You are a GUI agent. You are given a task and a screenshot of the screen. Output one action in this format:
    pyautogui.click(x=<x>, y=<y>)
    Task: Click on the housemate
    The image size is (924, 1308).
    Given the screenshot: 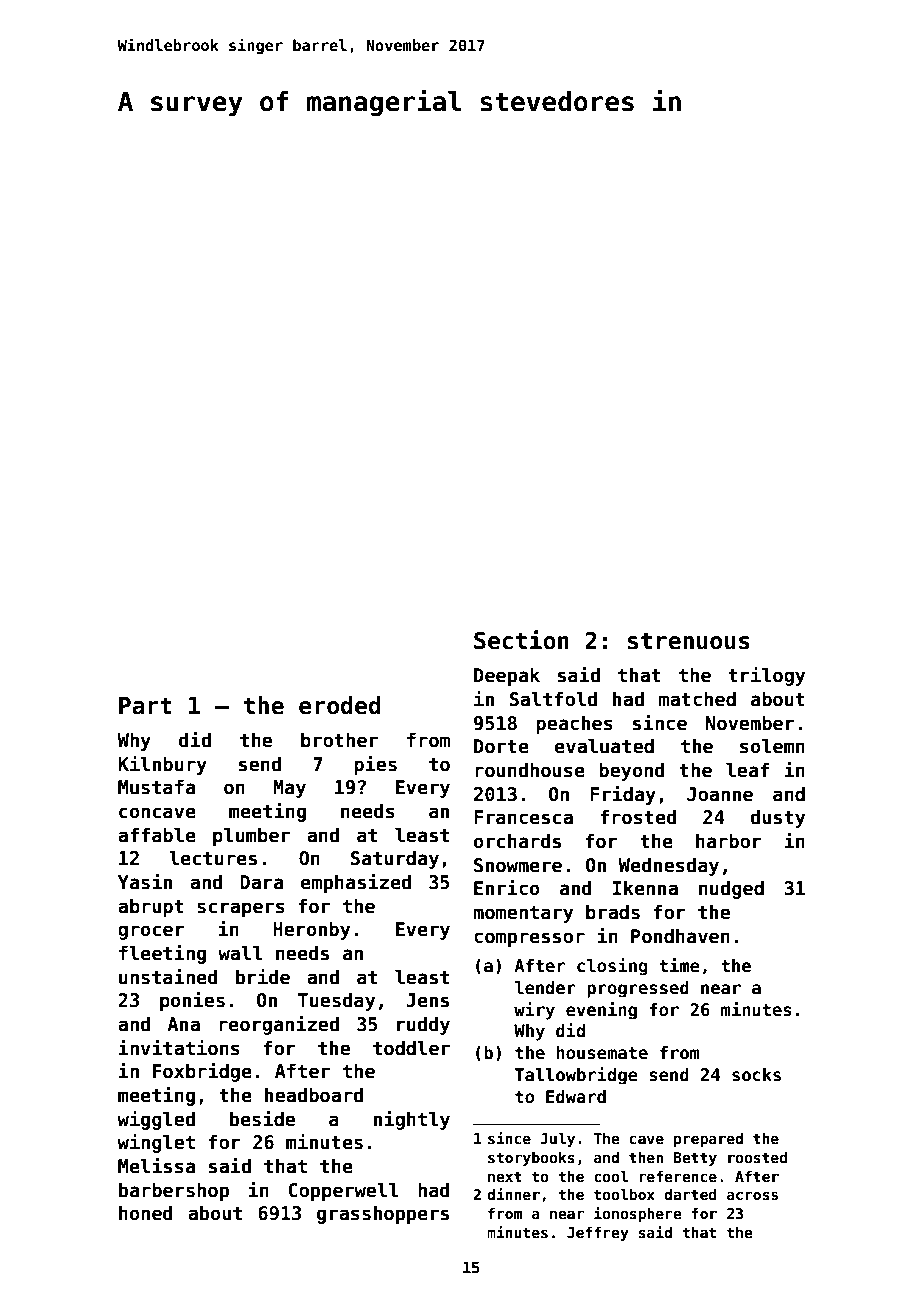 What is the action you would take?
    pyautogui.click(x=602, y=1053)
